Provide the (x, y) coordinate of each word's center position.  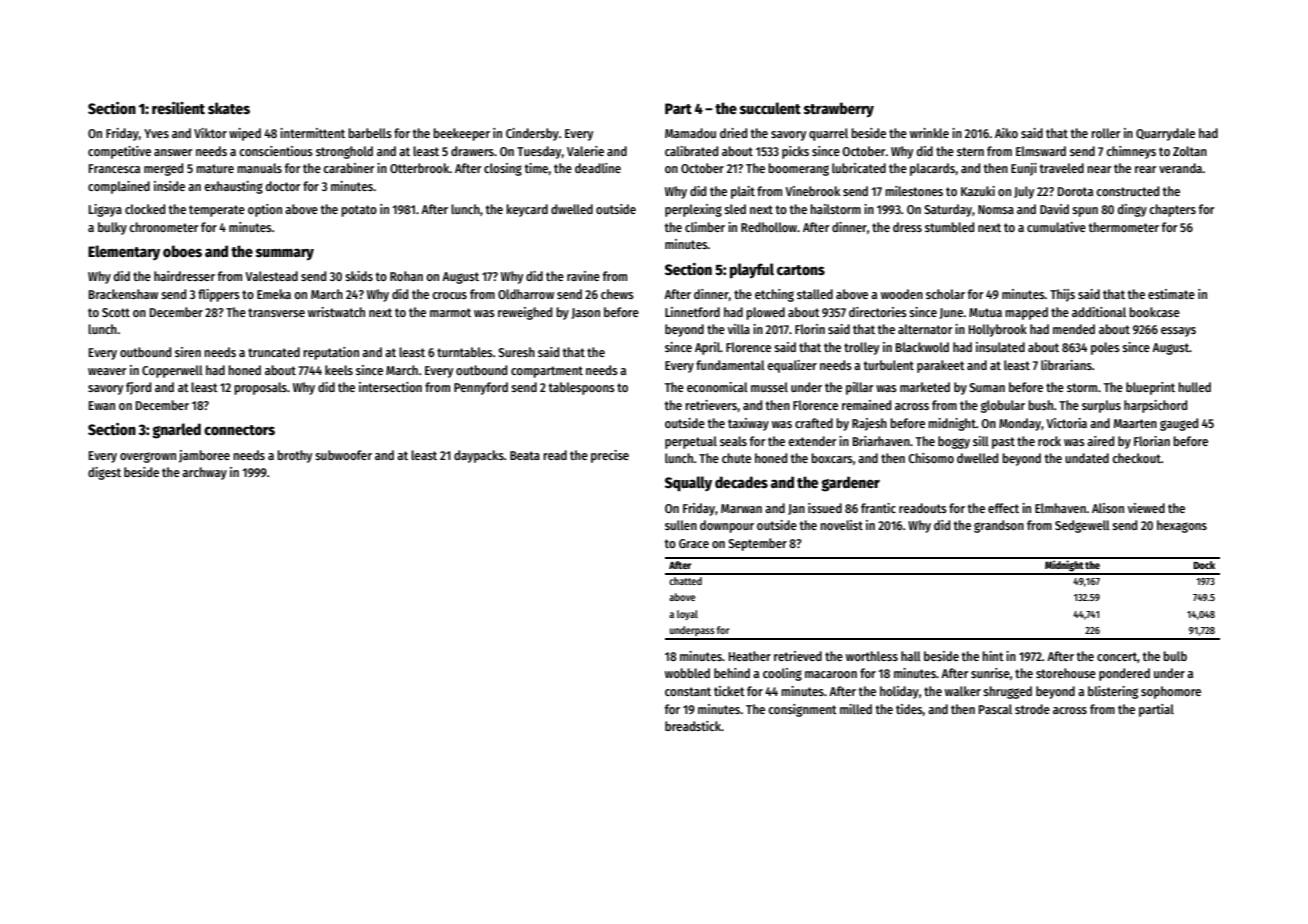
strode (1032, 709)
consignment (802, 710)
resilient (178, 108)
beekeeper (461, 134)
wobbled (687, 673)
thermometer (1123, 227)
